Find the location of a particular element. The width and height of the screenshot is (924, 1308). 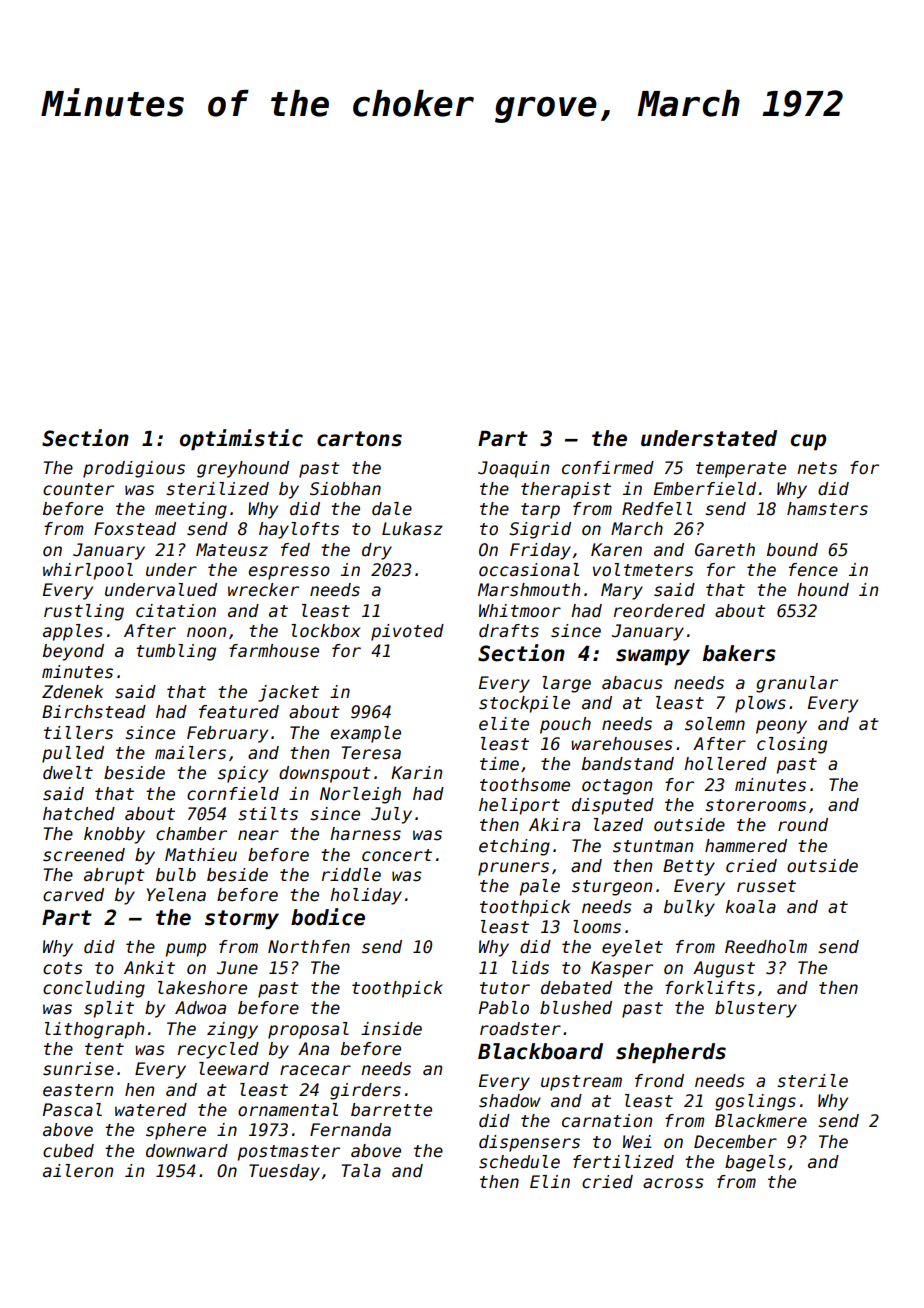

cartons is located at coordinates (359, 439).
